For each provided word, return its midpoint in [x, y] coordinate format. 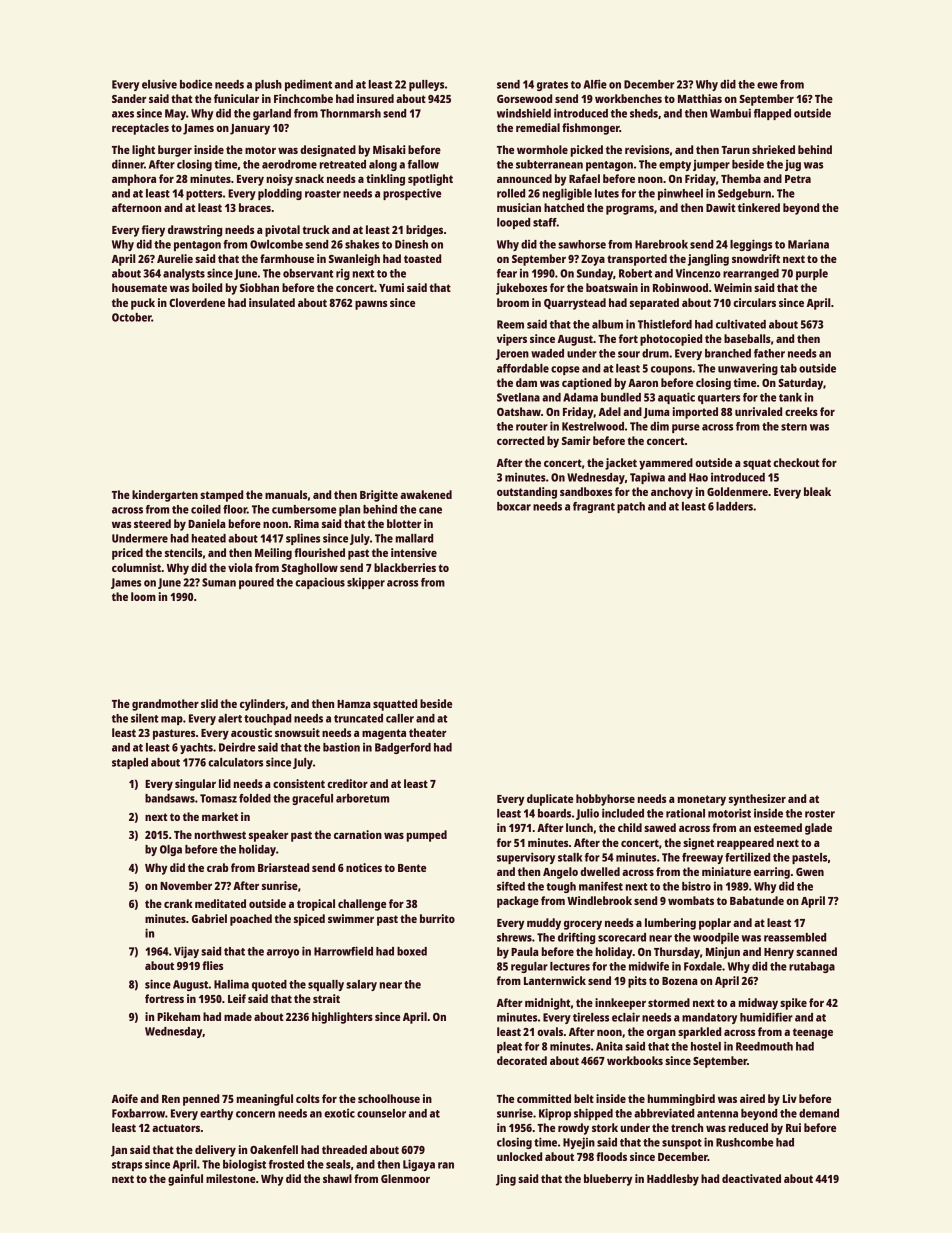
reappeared [745, 844]
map [172, 720]
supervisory [526, 858]
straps [127, 1166]
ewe [767, 85]
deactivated [751, 1178]
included [623, 813]
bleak [817, 491]
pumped [427, 836]
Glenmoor [405, 1178]
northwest [220, 834]
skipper [366, 583]
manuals [286, 494]
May [175, 114]
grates [552, 86]
